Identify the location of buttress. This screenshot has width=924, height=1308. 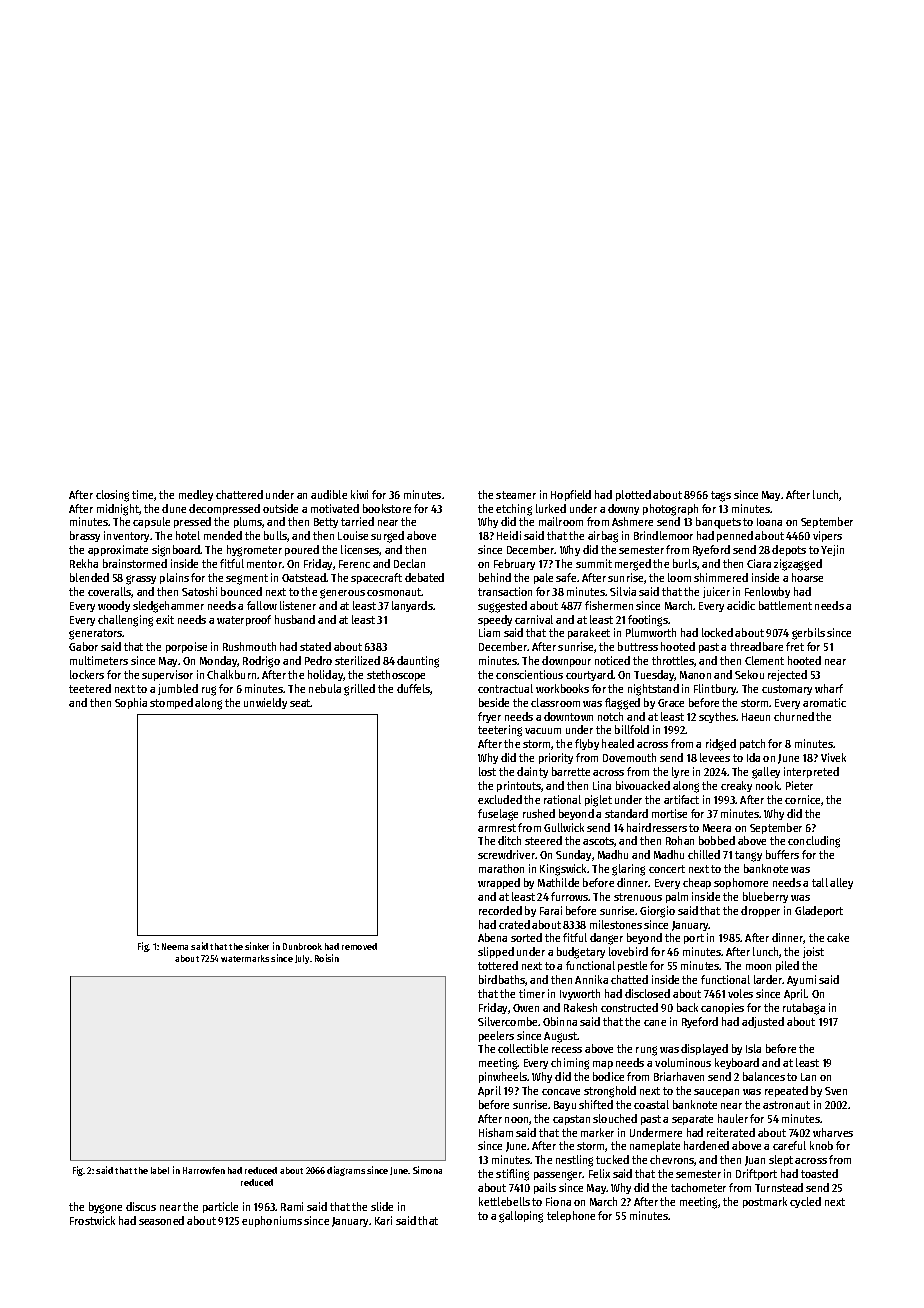
(638, 646).
